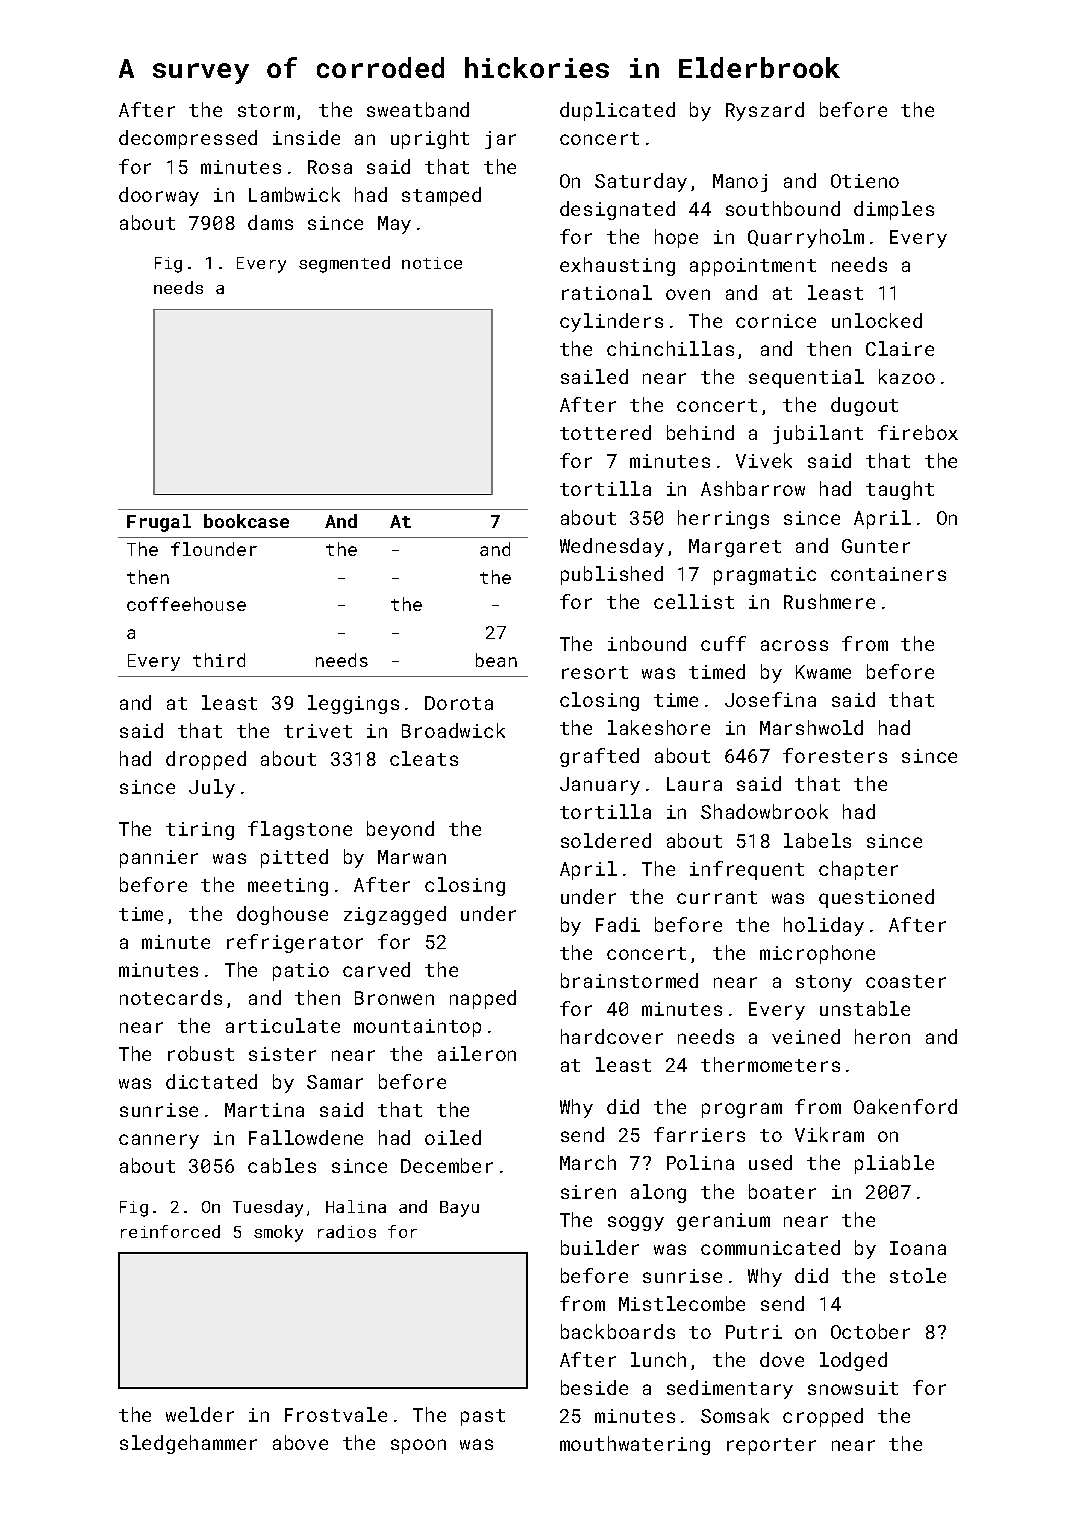  What do you see at coordinates (483, 1417) in the screenshot?
I see `past` at bounding box center [483, 1417].
